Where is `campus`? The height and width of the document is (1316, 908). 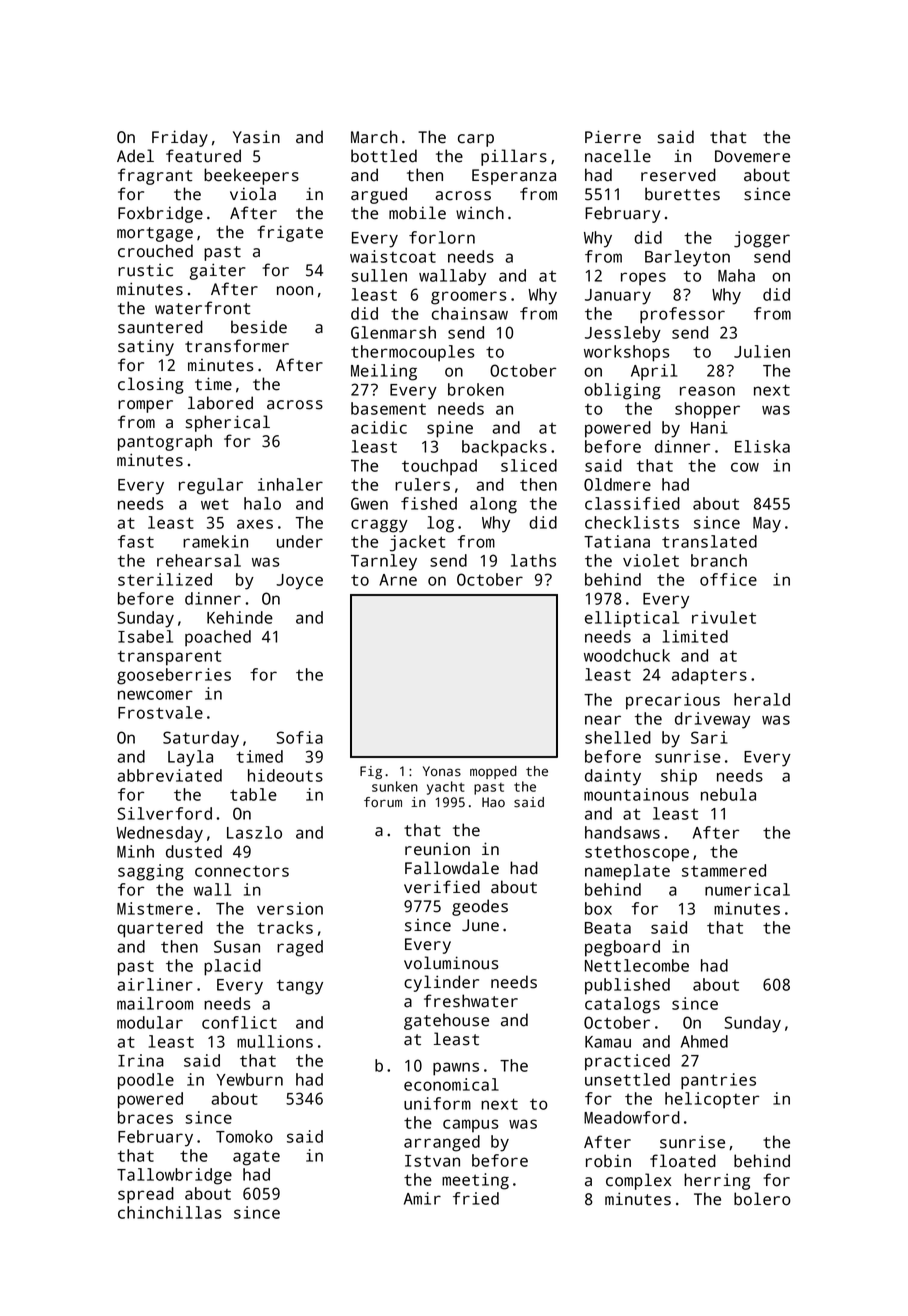
campus is located at coordinates (471, 1125).
